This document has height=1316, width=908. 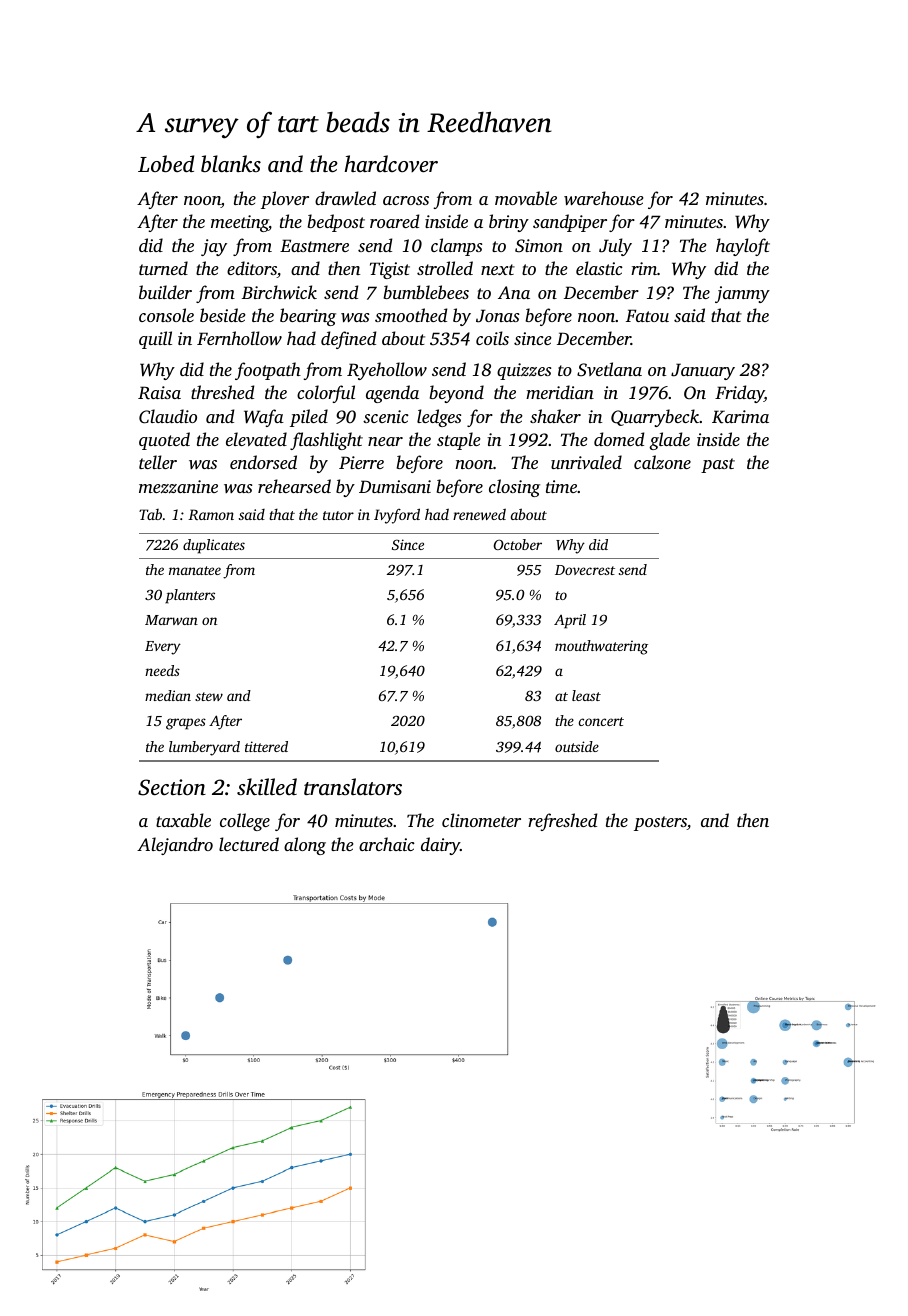 What do you see at coordinates (231, 163) in the document?
I see `blanks` at bounding box center [231, 163].
